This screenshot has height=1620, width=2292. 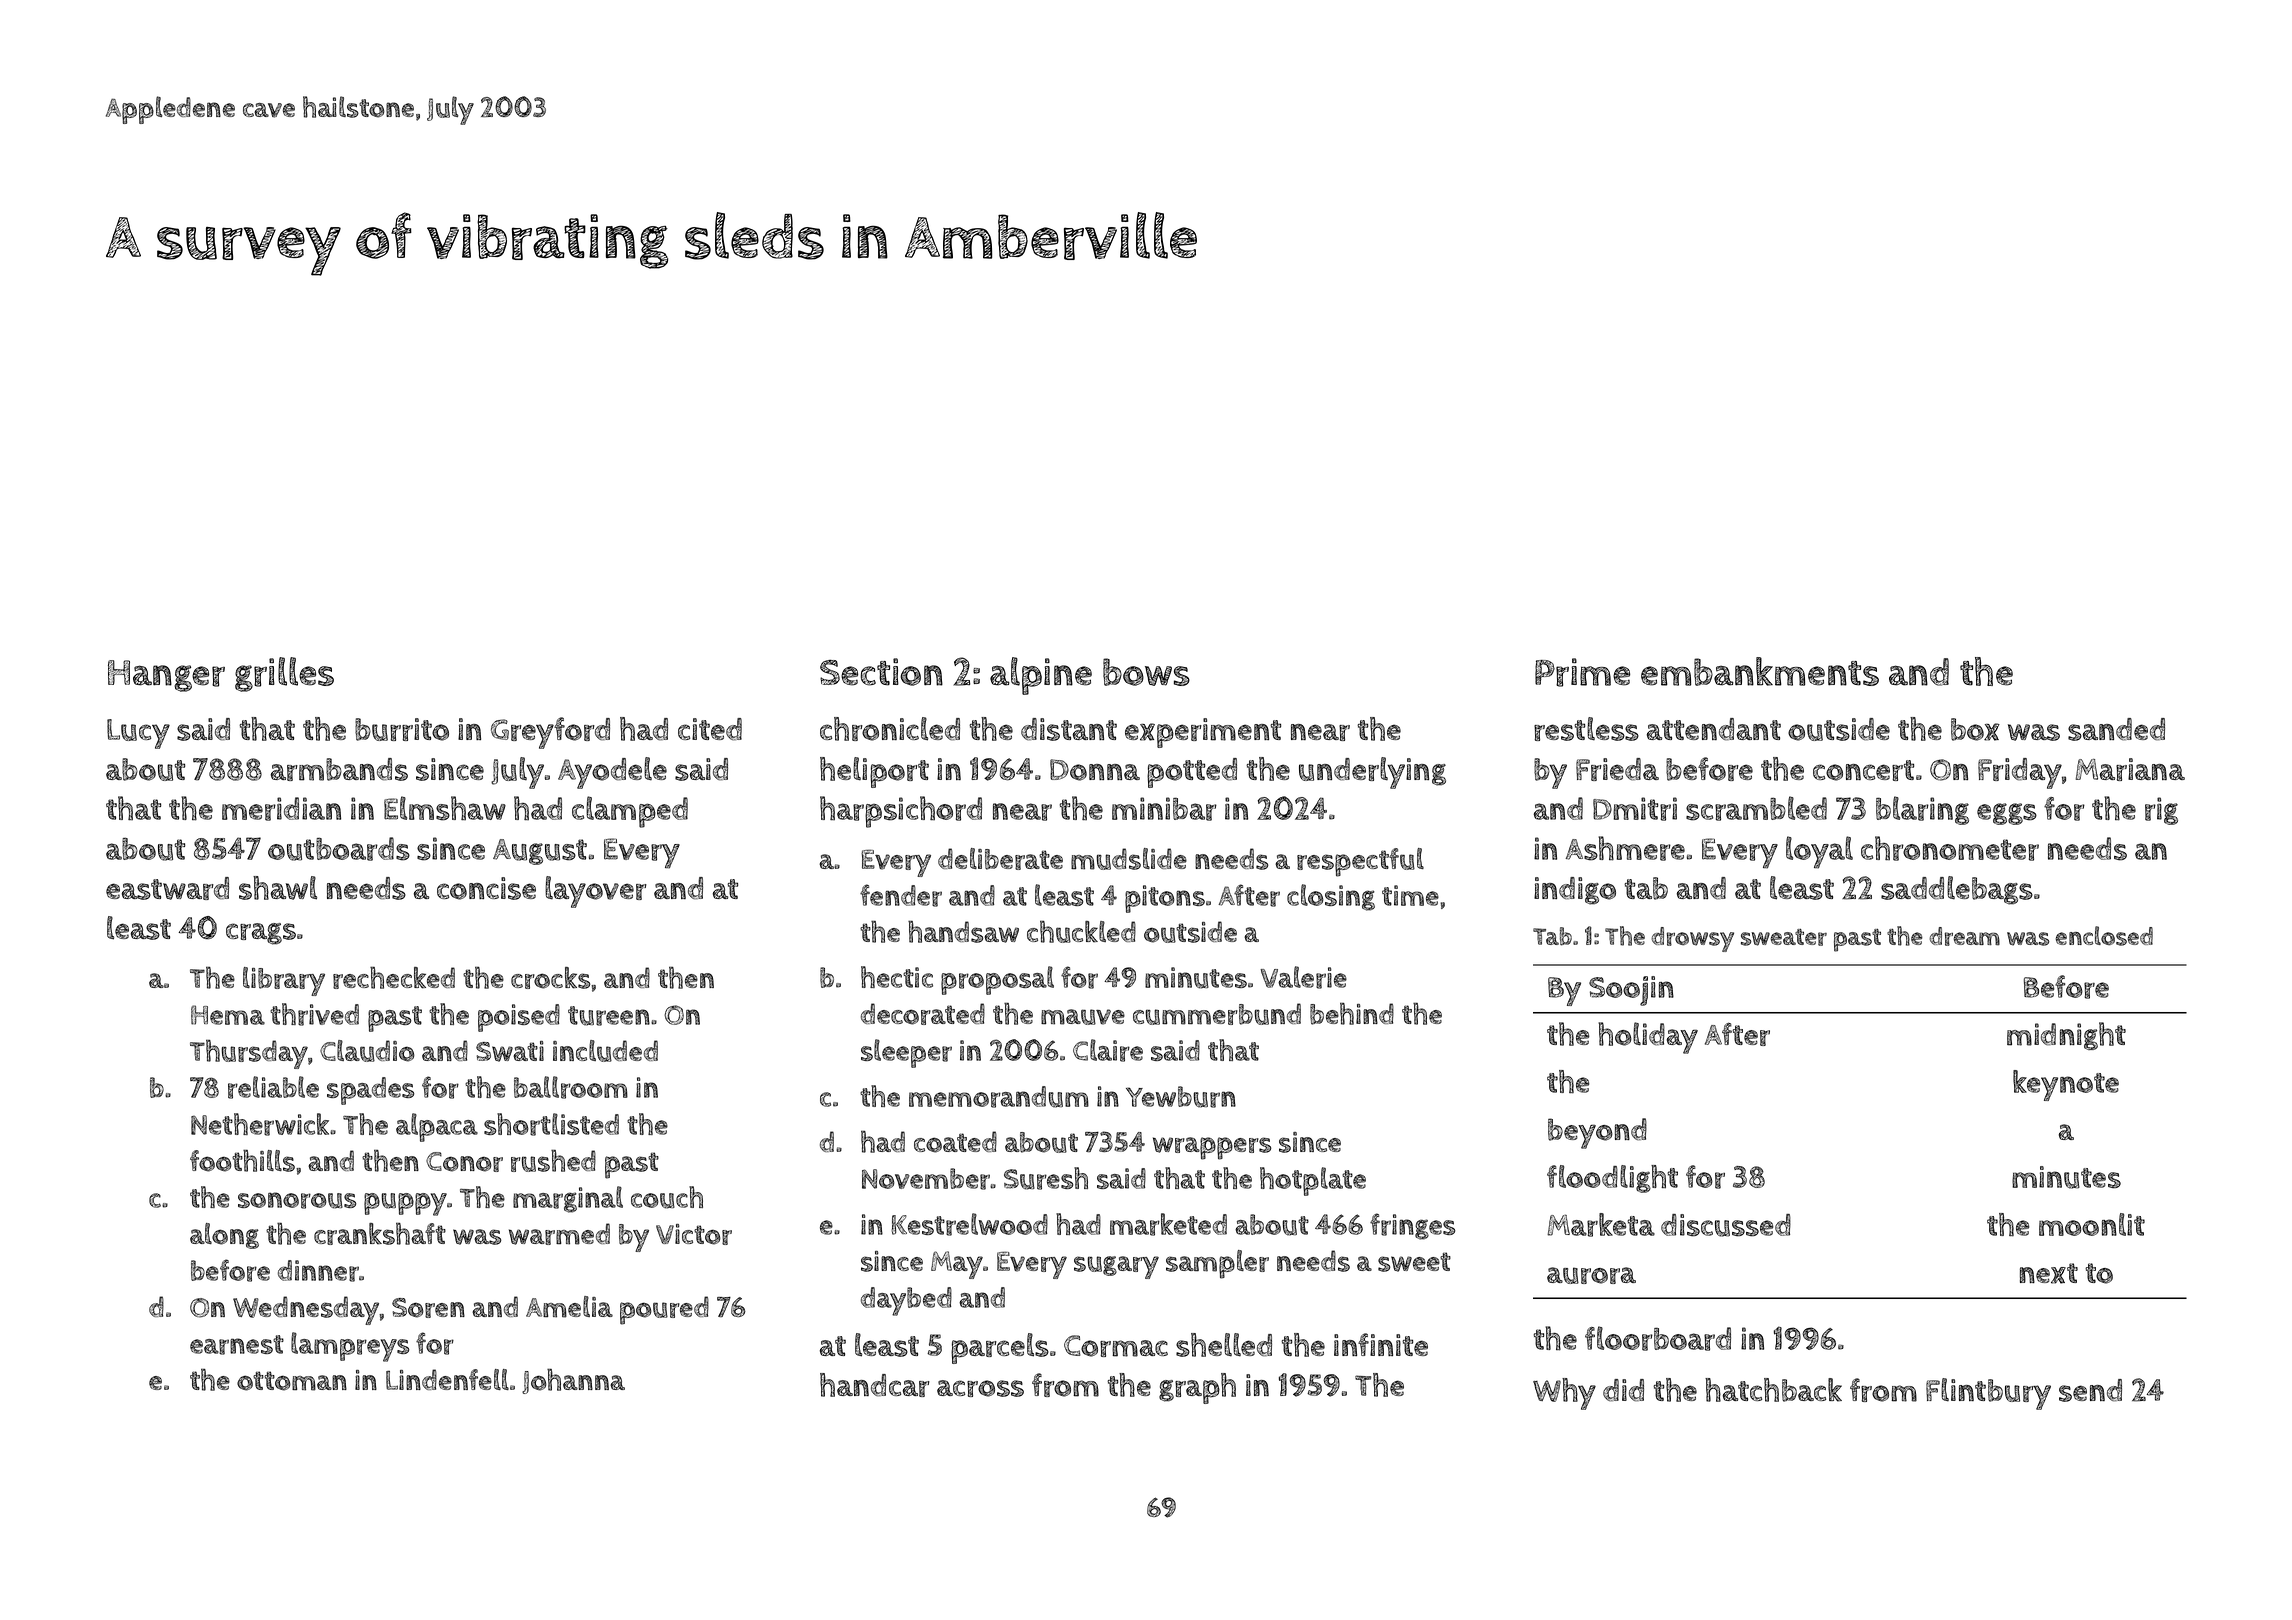 I want to click on bows, so click(x=1146, y=672).
